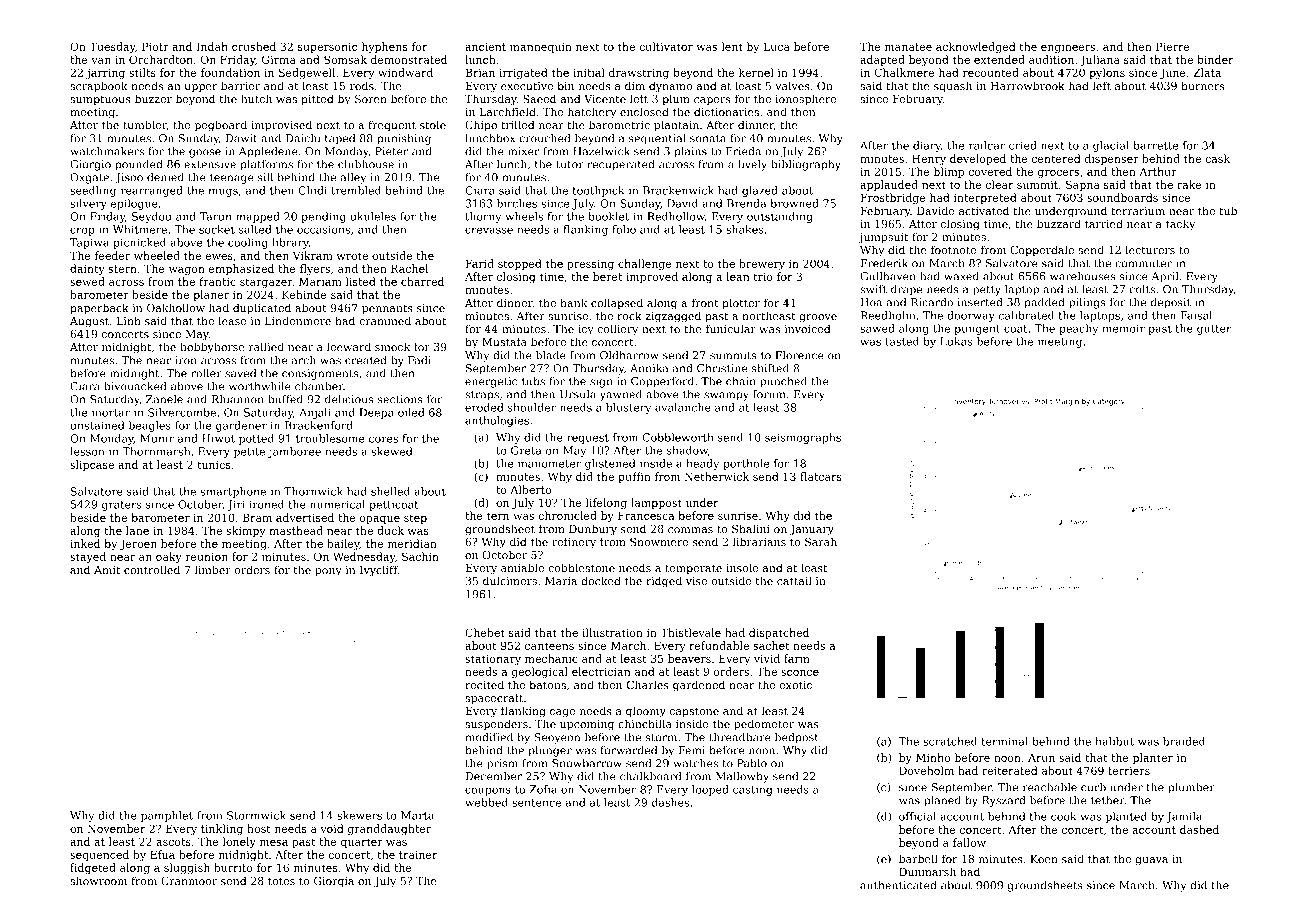 This screenshot has height=924, width=1308. I want to click on memoir, so click(1123, 328).
